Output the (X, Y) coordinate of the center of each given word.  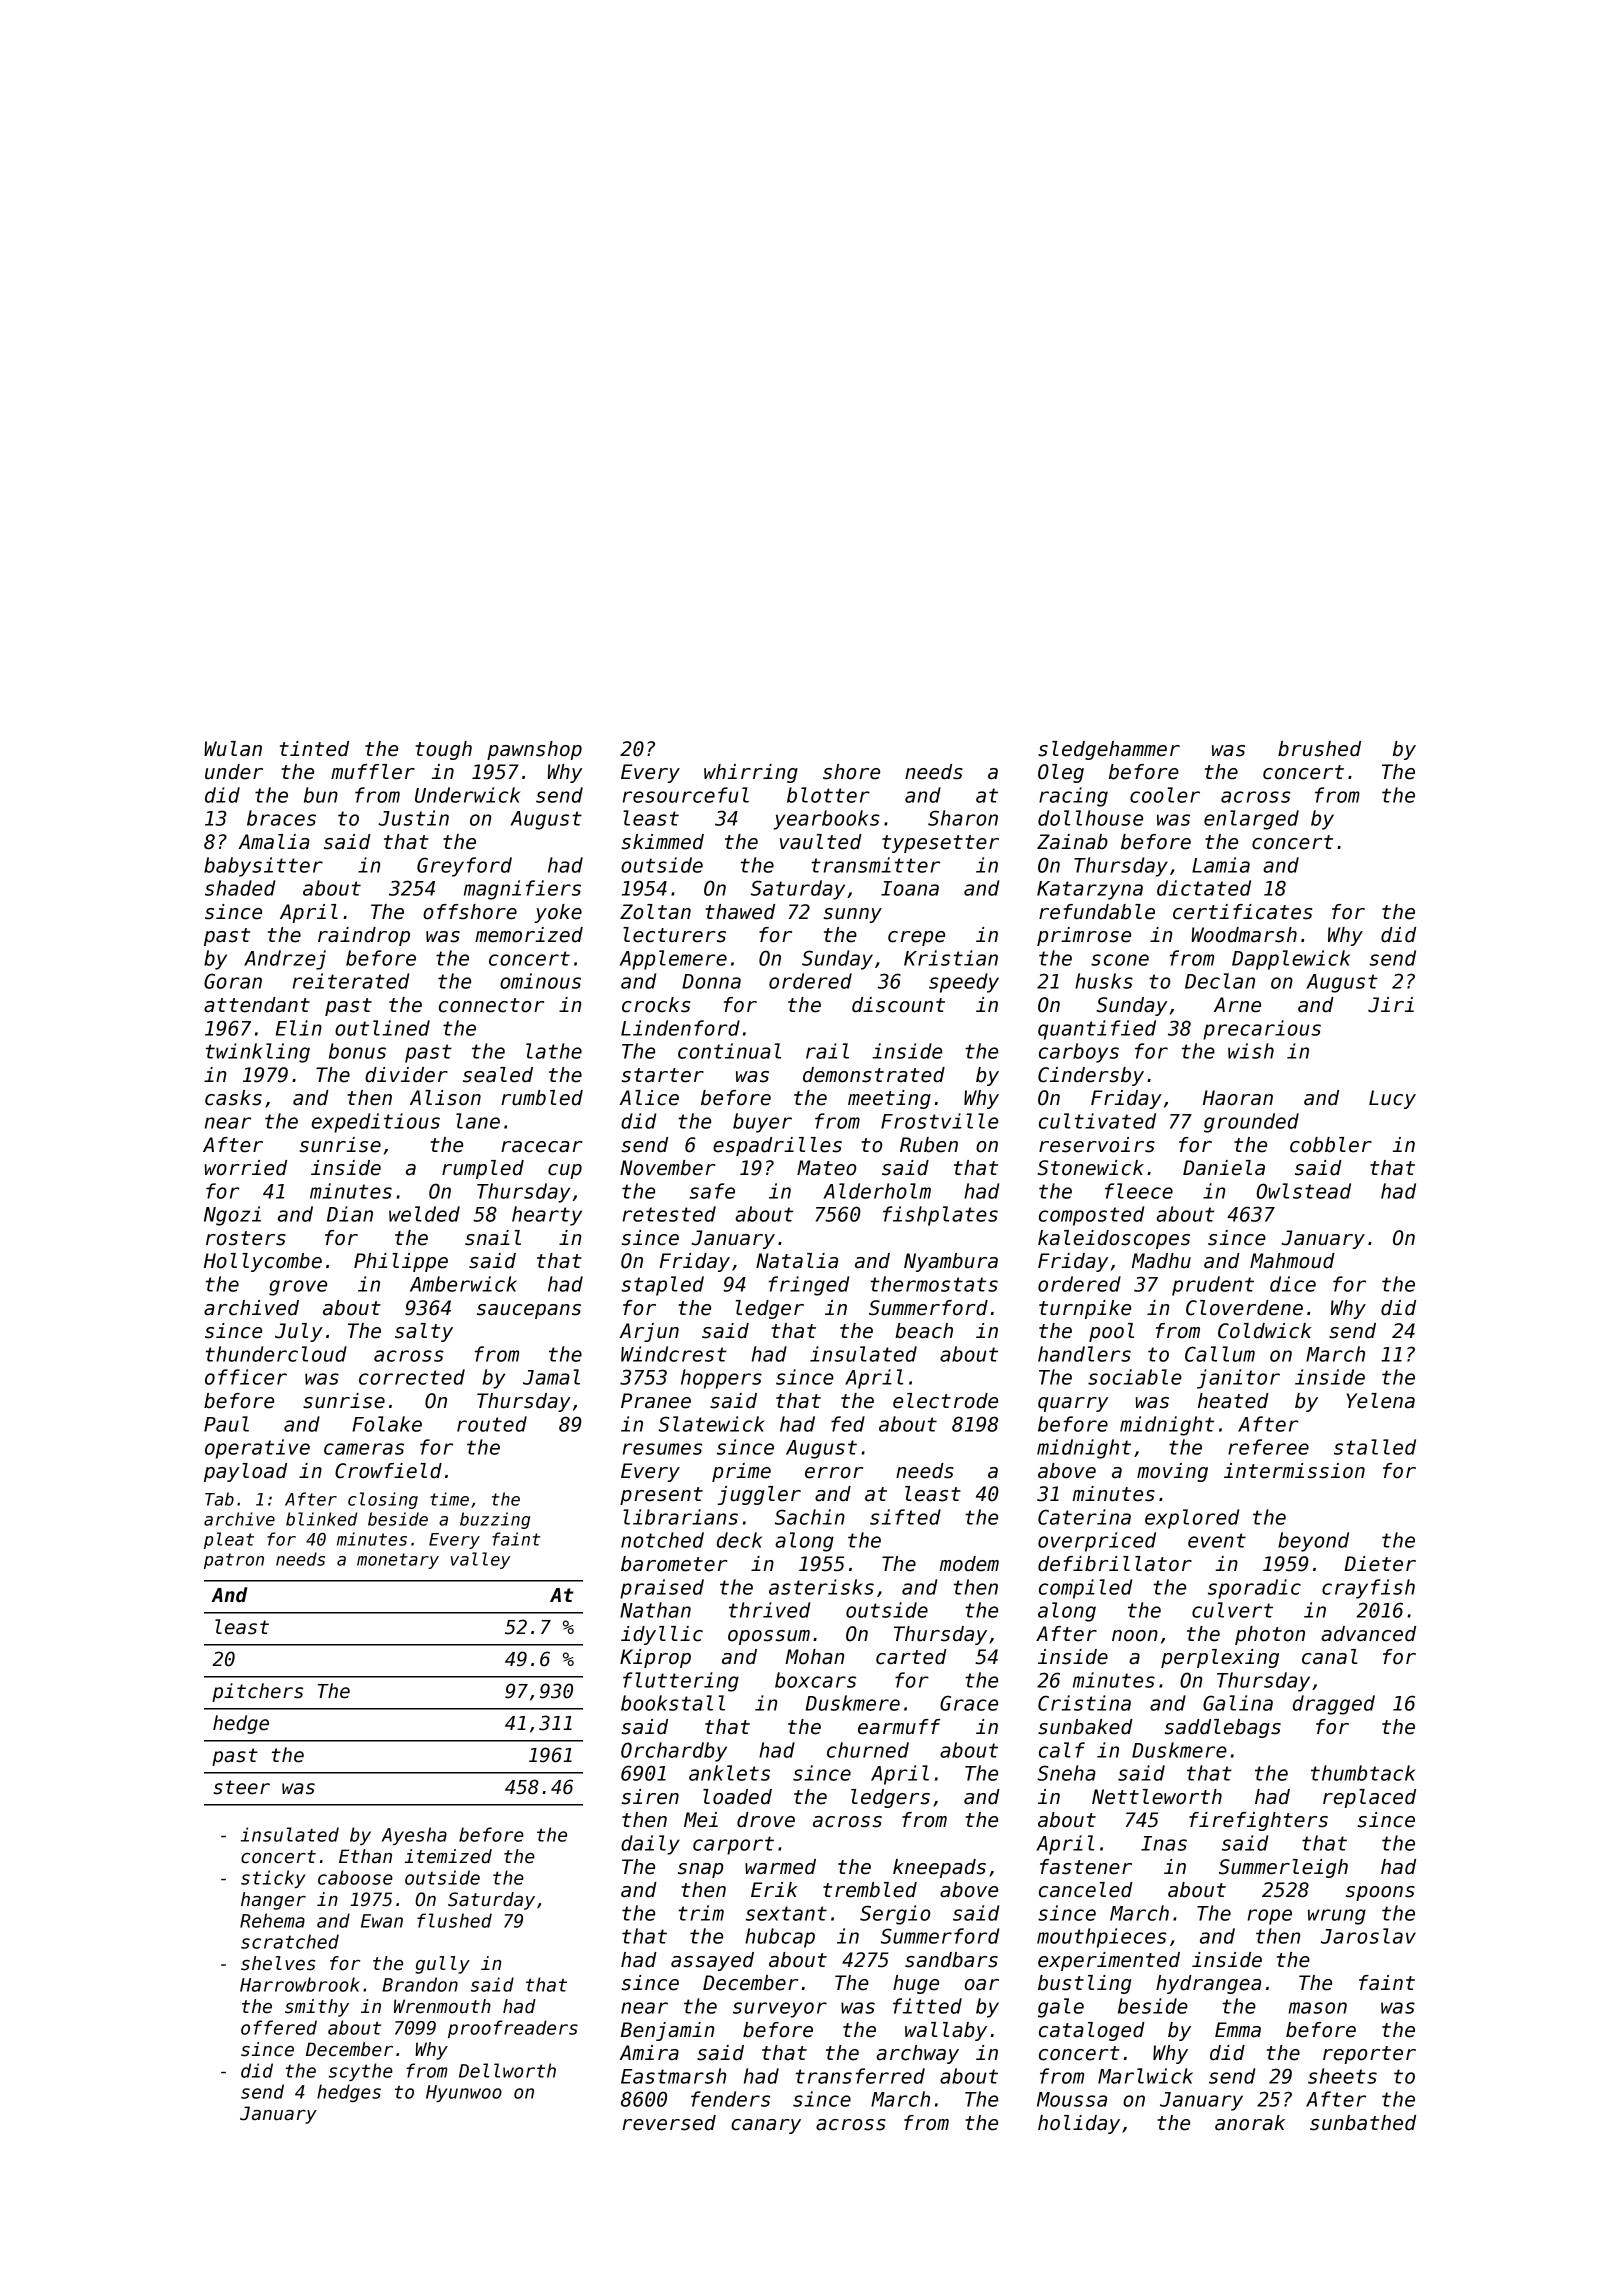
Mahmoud (1292, 1261)
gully (442, 1965)
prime (741, 1472)
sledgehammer (1109, 750)
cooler (1165, 795)
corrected (412, 1377)
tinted (314, 749)
